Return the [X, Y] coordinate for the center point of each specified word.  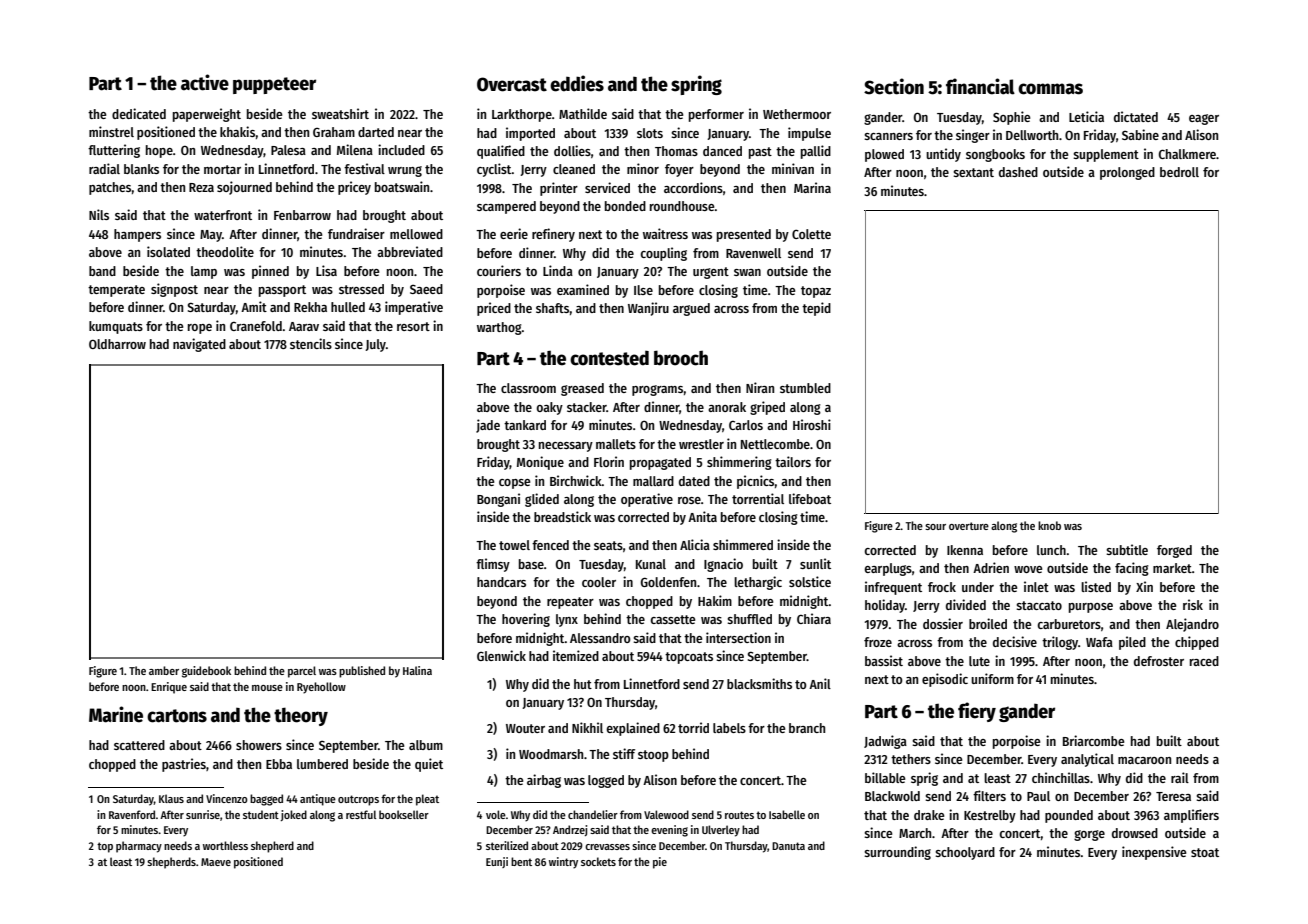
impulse [809, 134]
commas [1050, 89]
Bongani [498, 500]
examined [583, 289]
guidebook [206, 672]
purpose [1091, 608]
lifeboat [810, 498]
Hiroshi [812, 424]
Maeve [216, 862]
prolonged [1127, 173]
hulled [348, 307]
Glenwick [501, 655]
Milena [355, 149]
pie [660, 863]
